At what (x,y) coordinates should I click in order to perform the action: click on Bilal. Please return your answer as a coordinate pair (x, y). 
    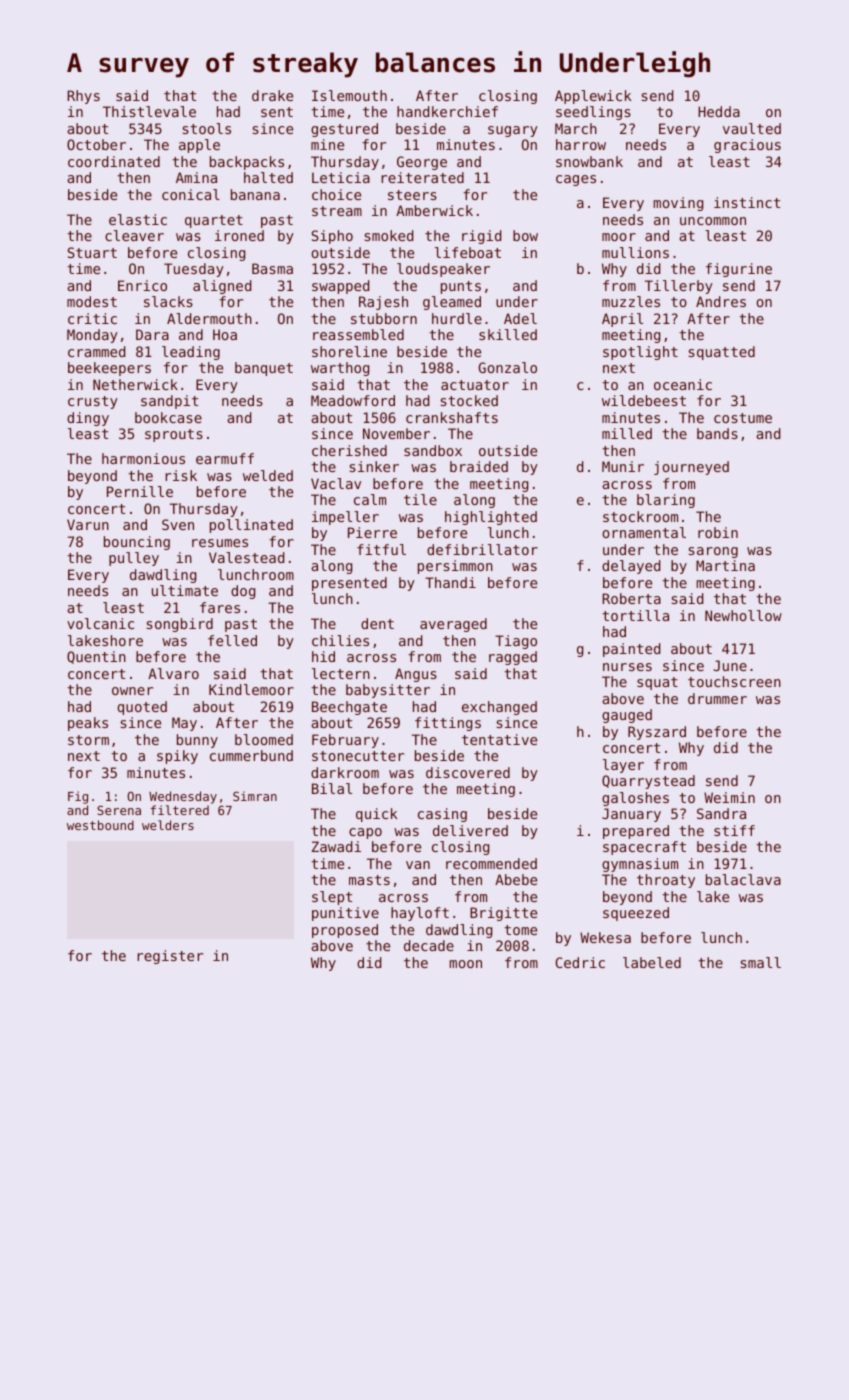
    Looking at the image, I should click on (332, 788).
